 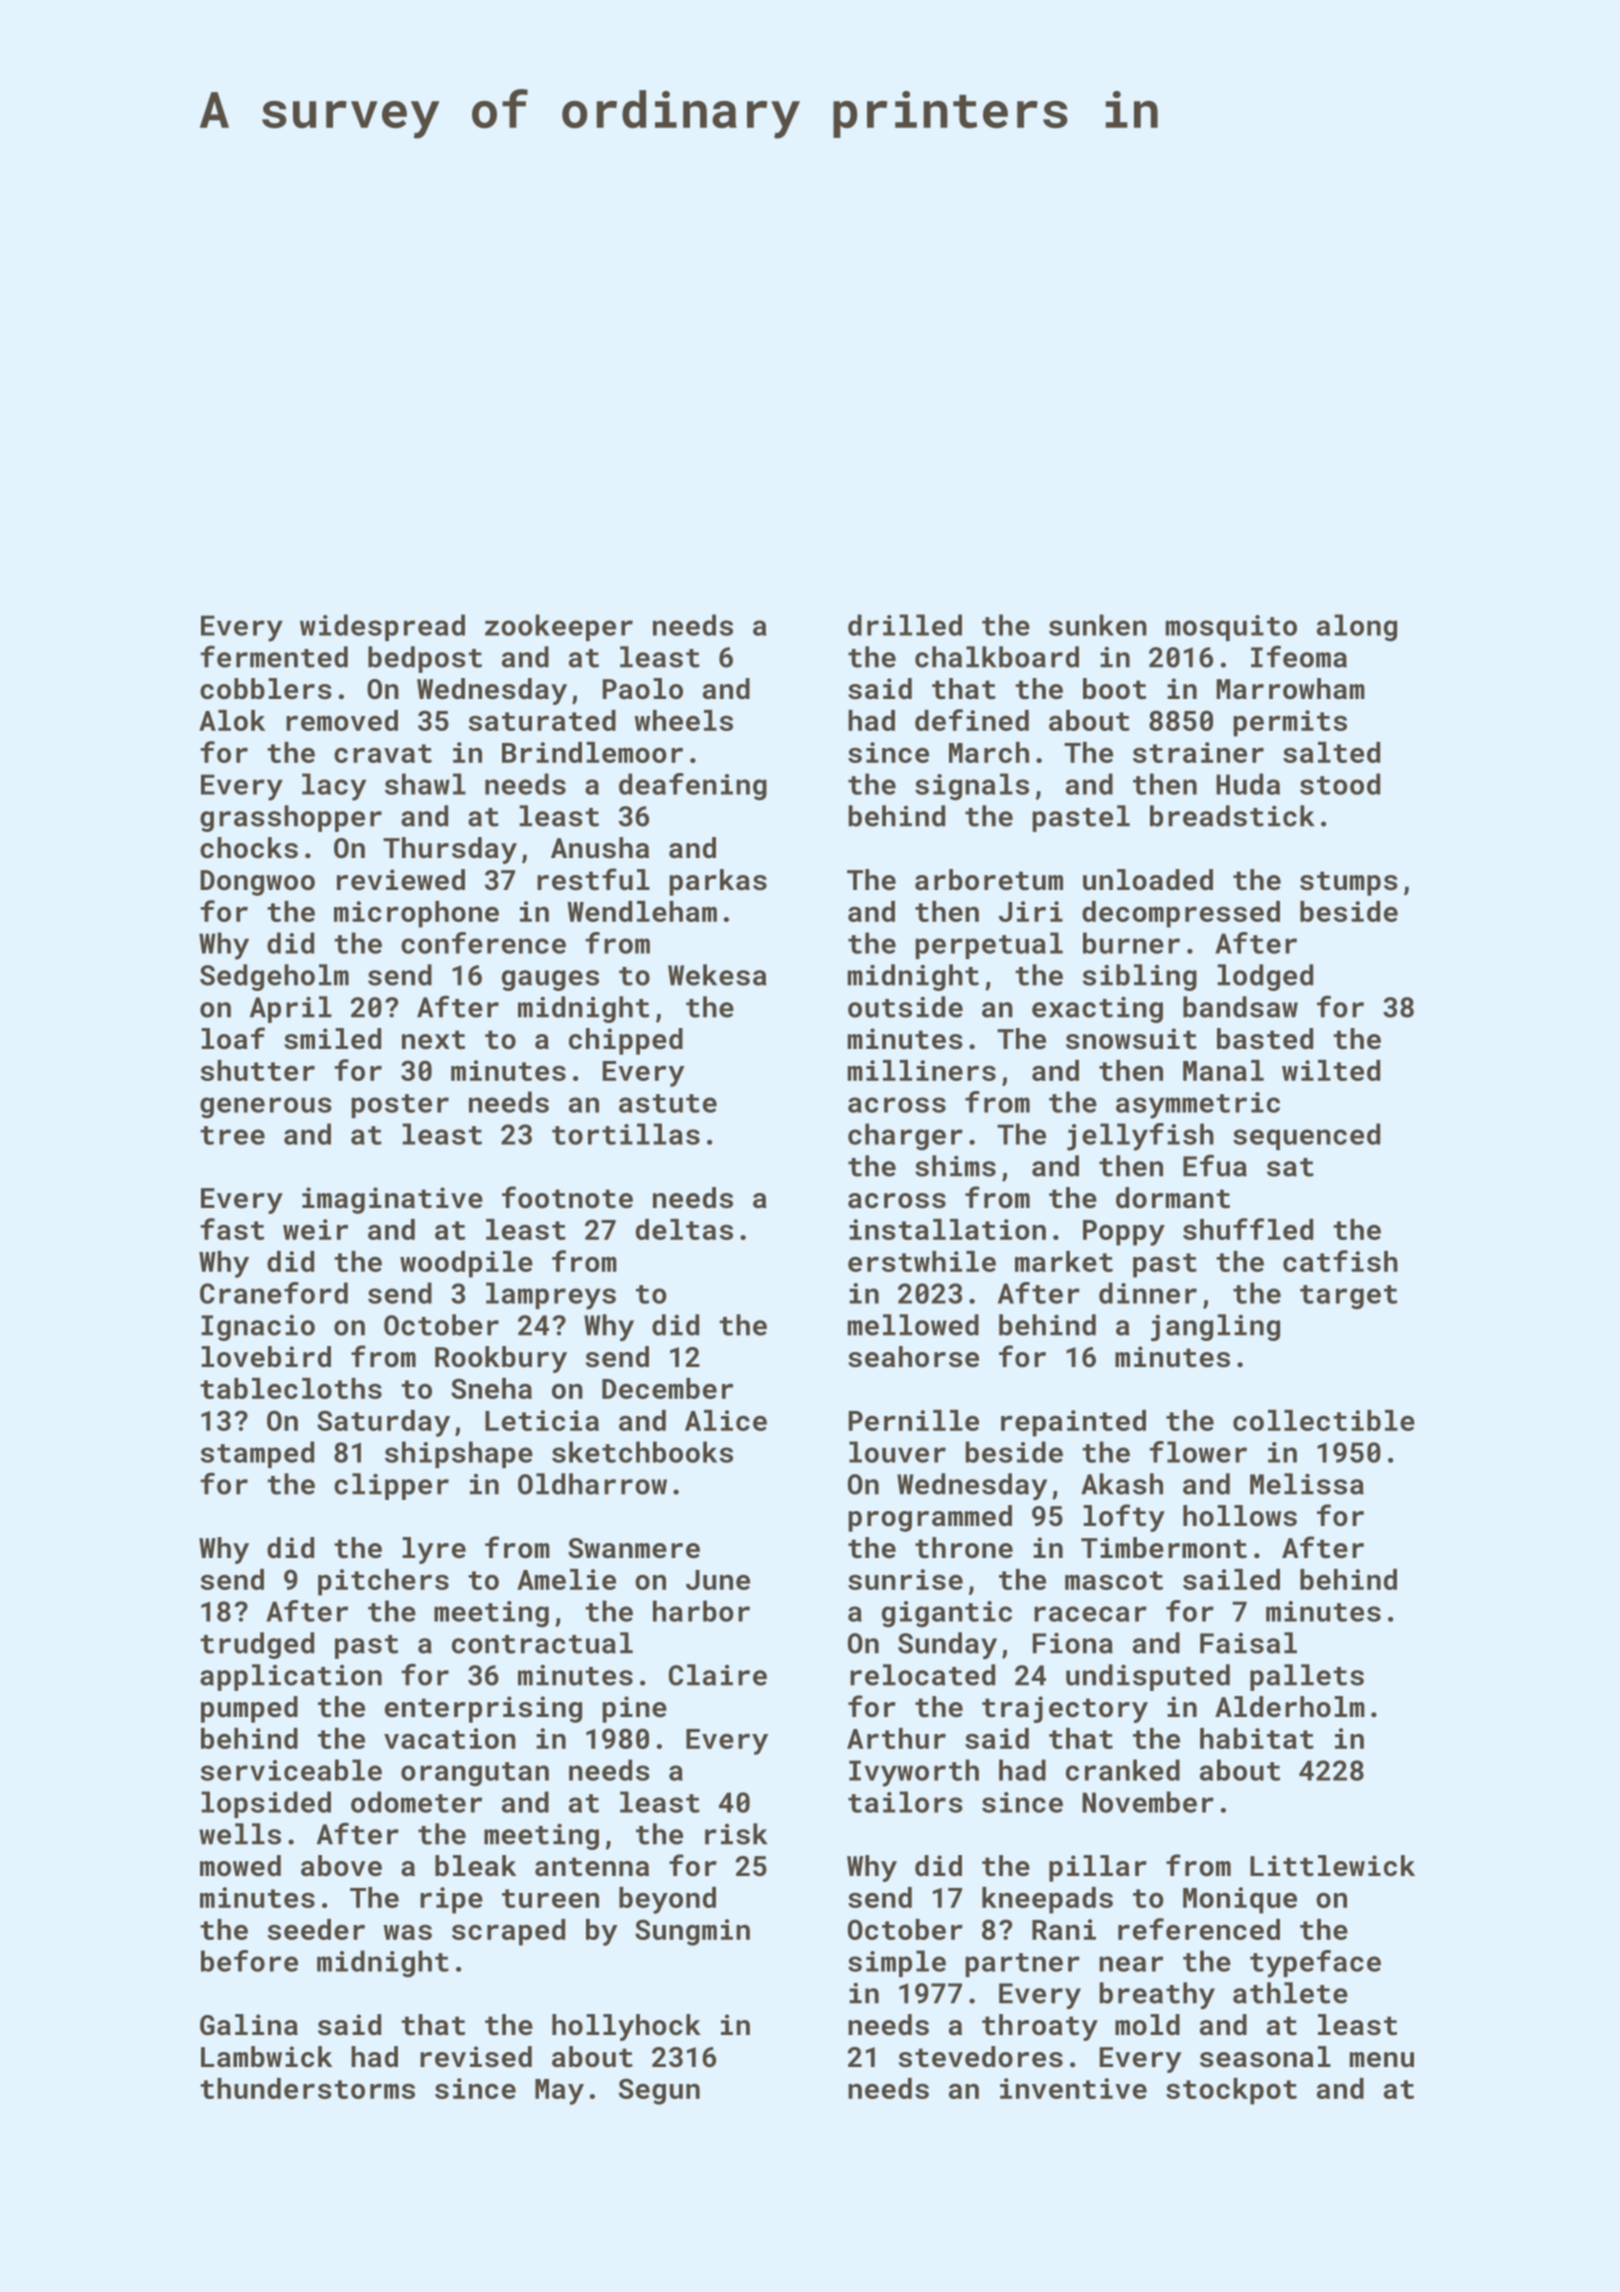 I want to click on thunderstorms, so click(x=307, y=2088).
